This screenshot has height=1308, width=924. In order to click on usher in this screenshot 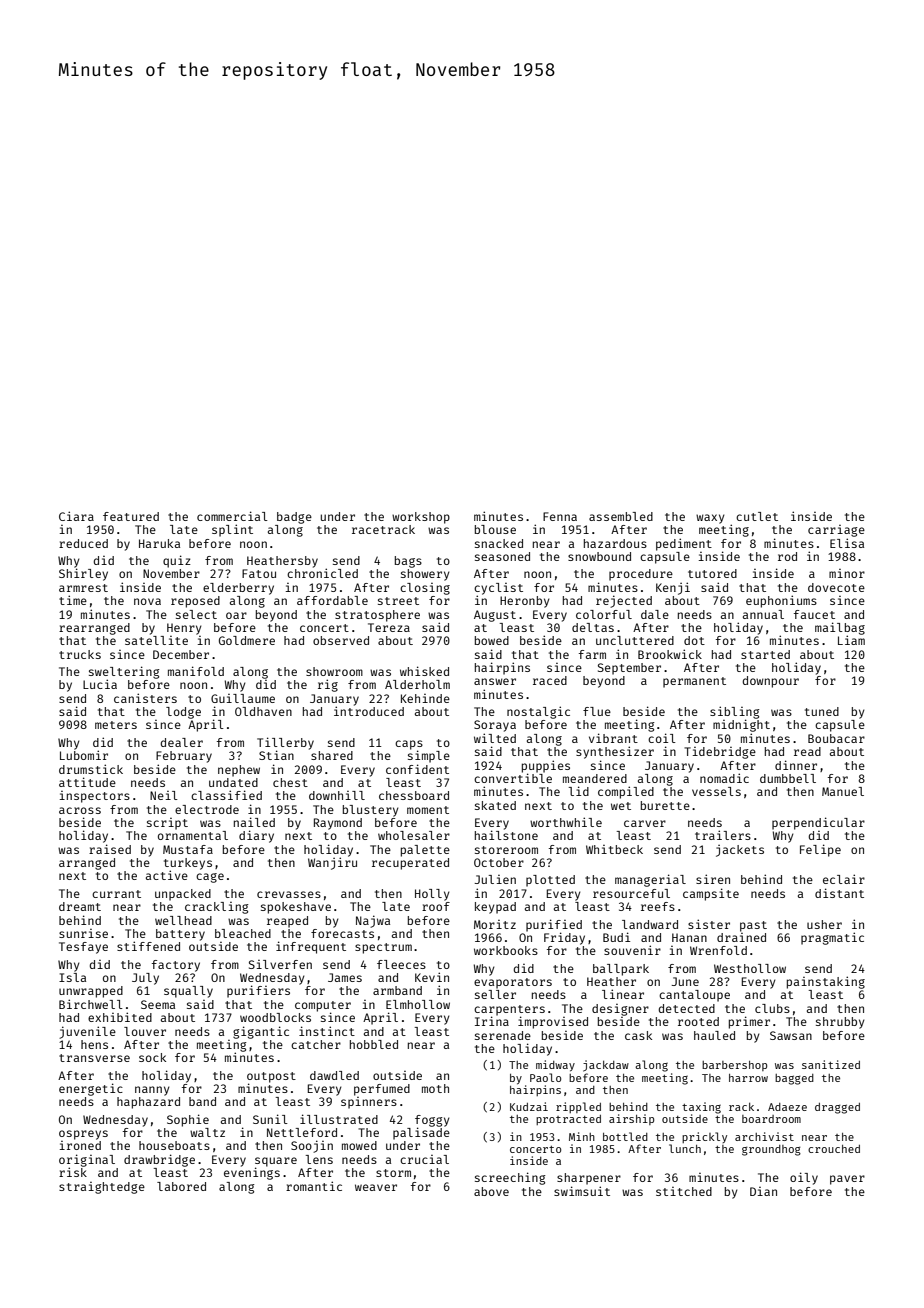, I will do `click(824, 924)`.
